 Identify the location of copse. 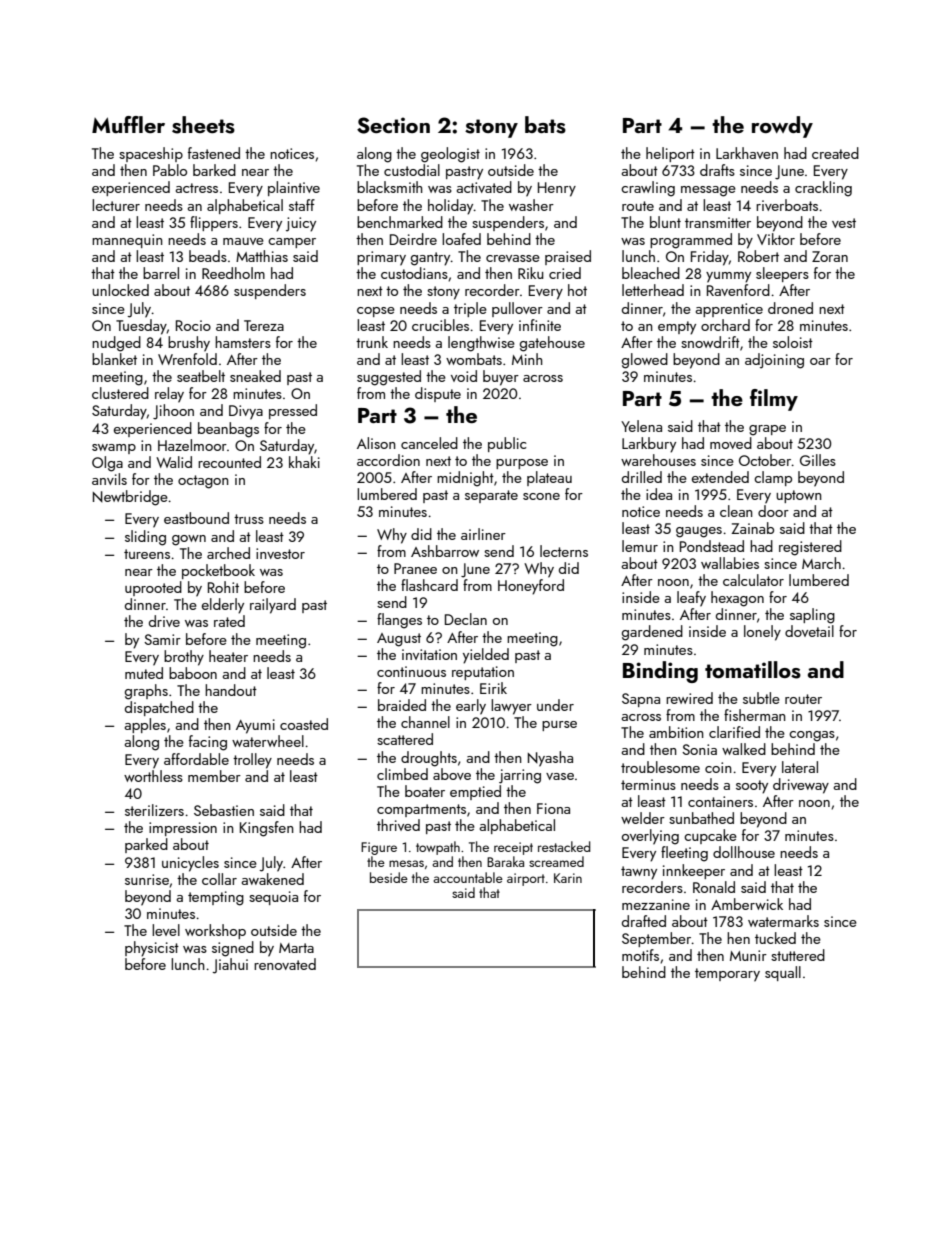
(376, 312).
